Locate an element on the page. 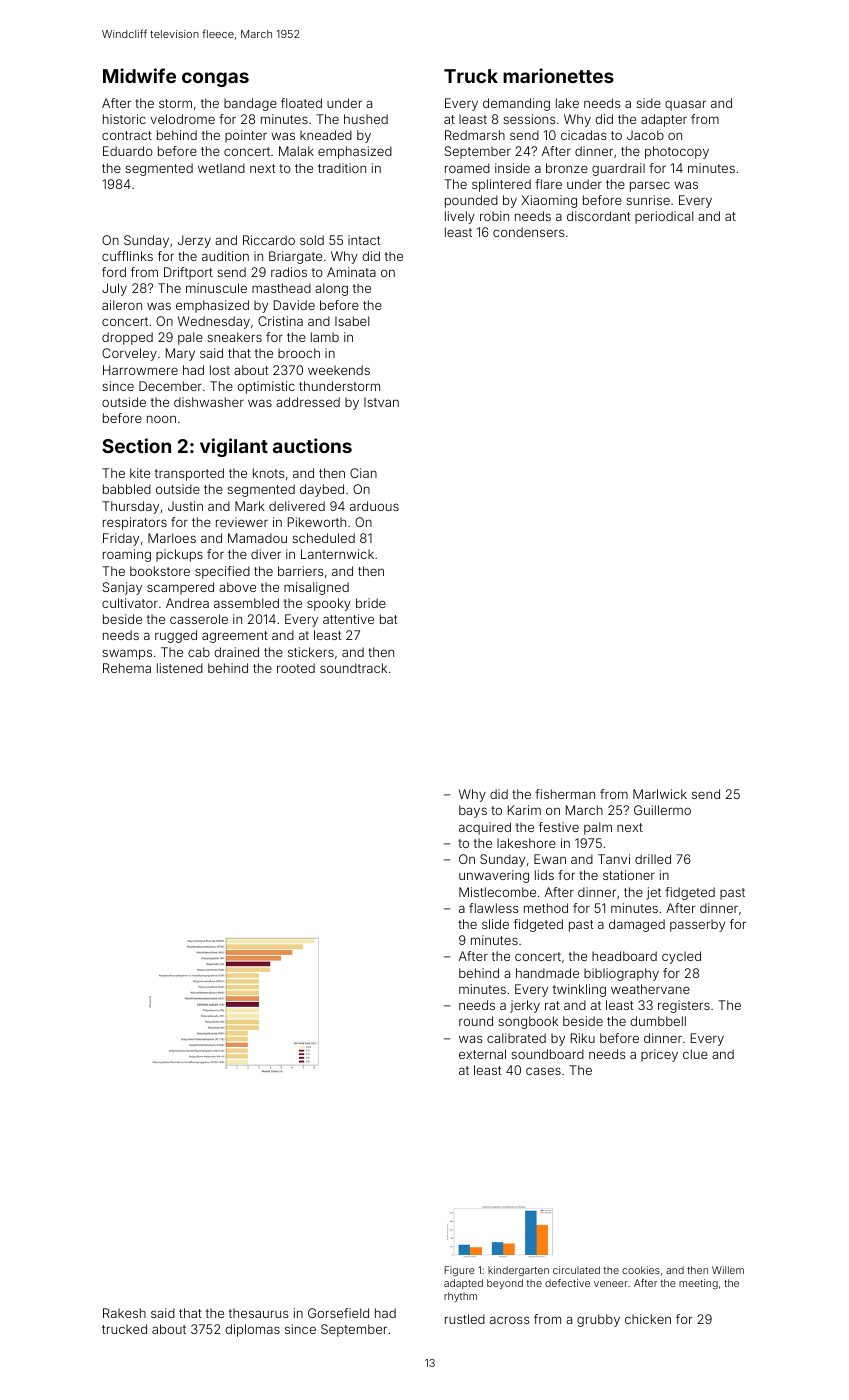 The height and width of the document is (1400, 849). optimistic is located at coordinates (266, 387).
